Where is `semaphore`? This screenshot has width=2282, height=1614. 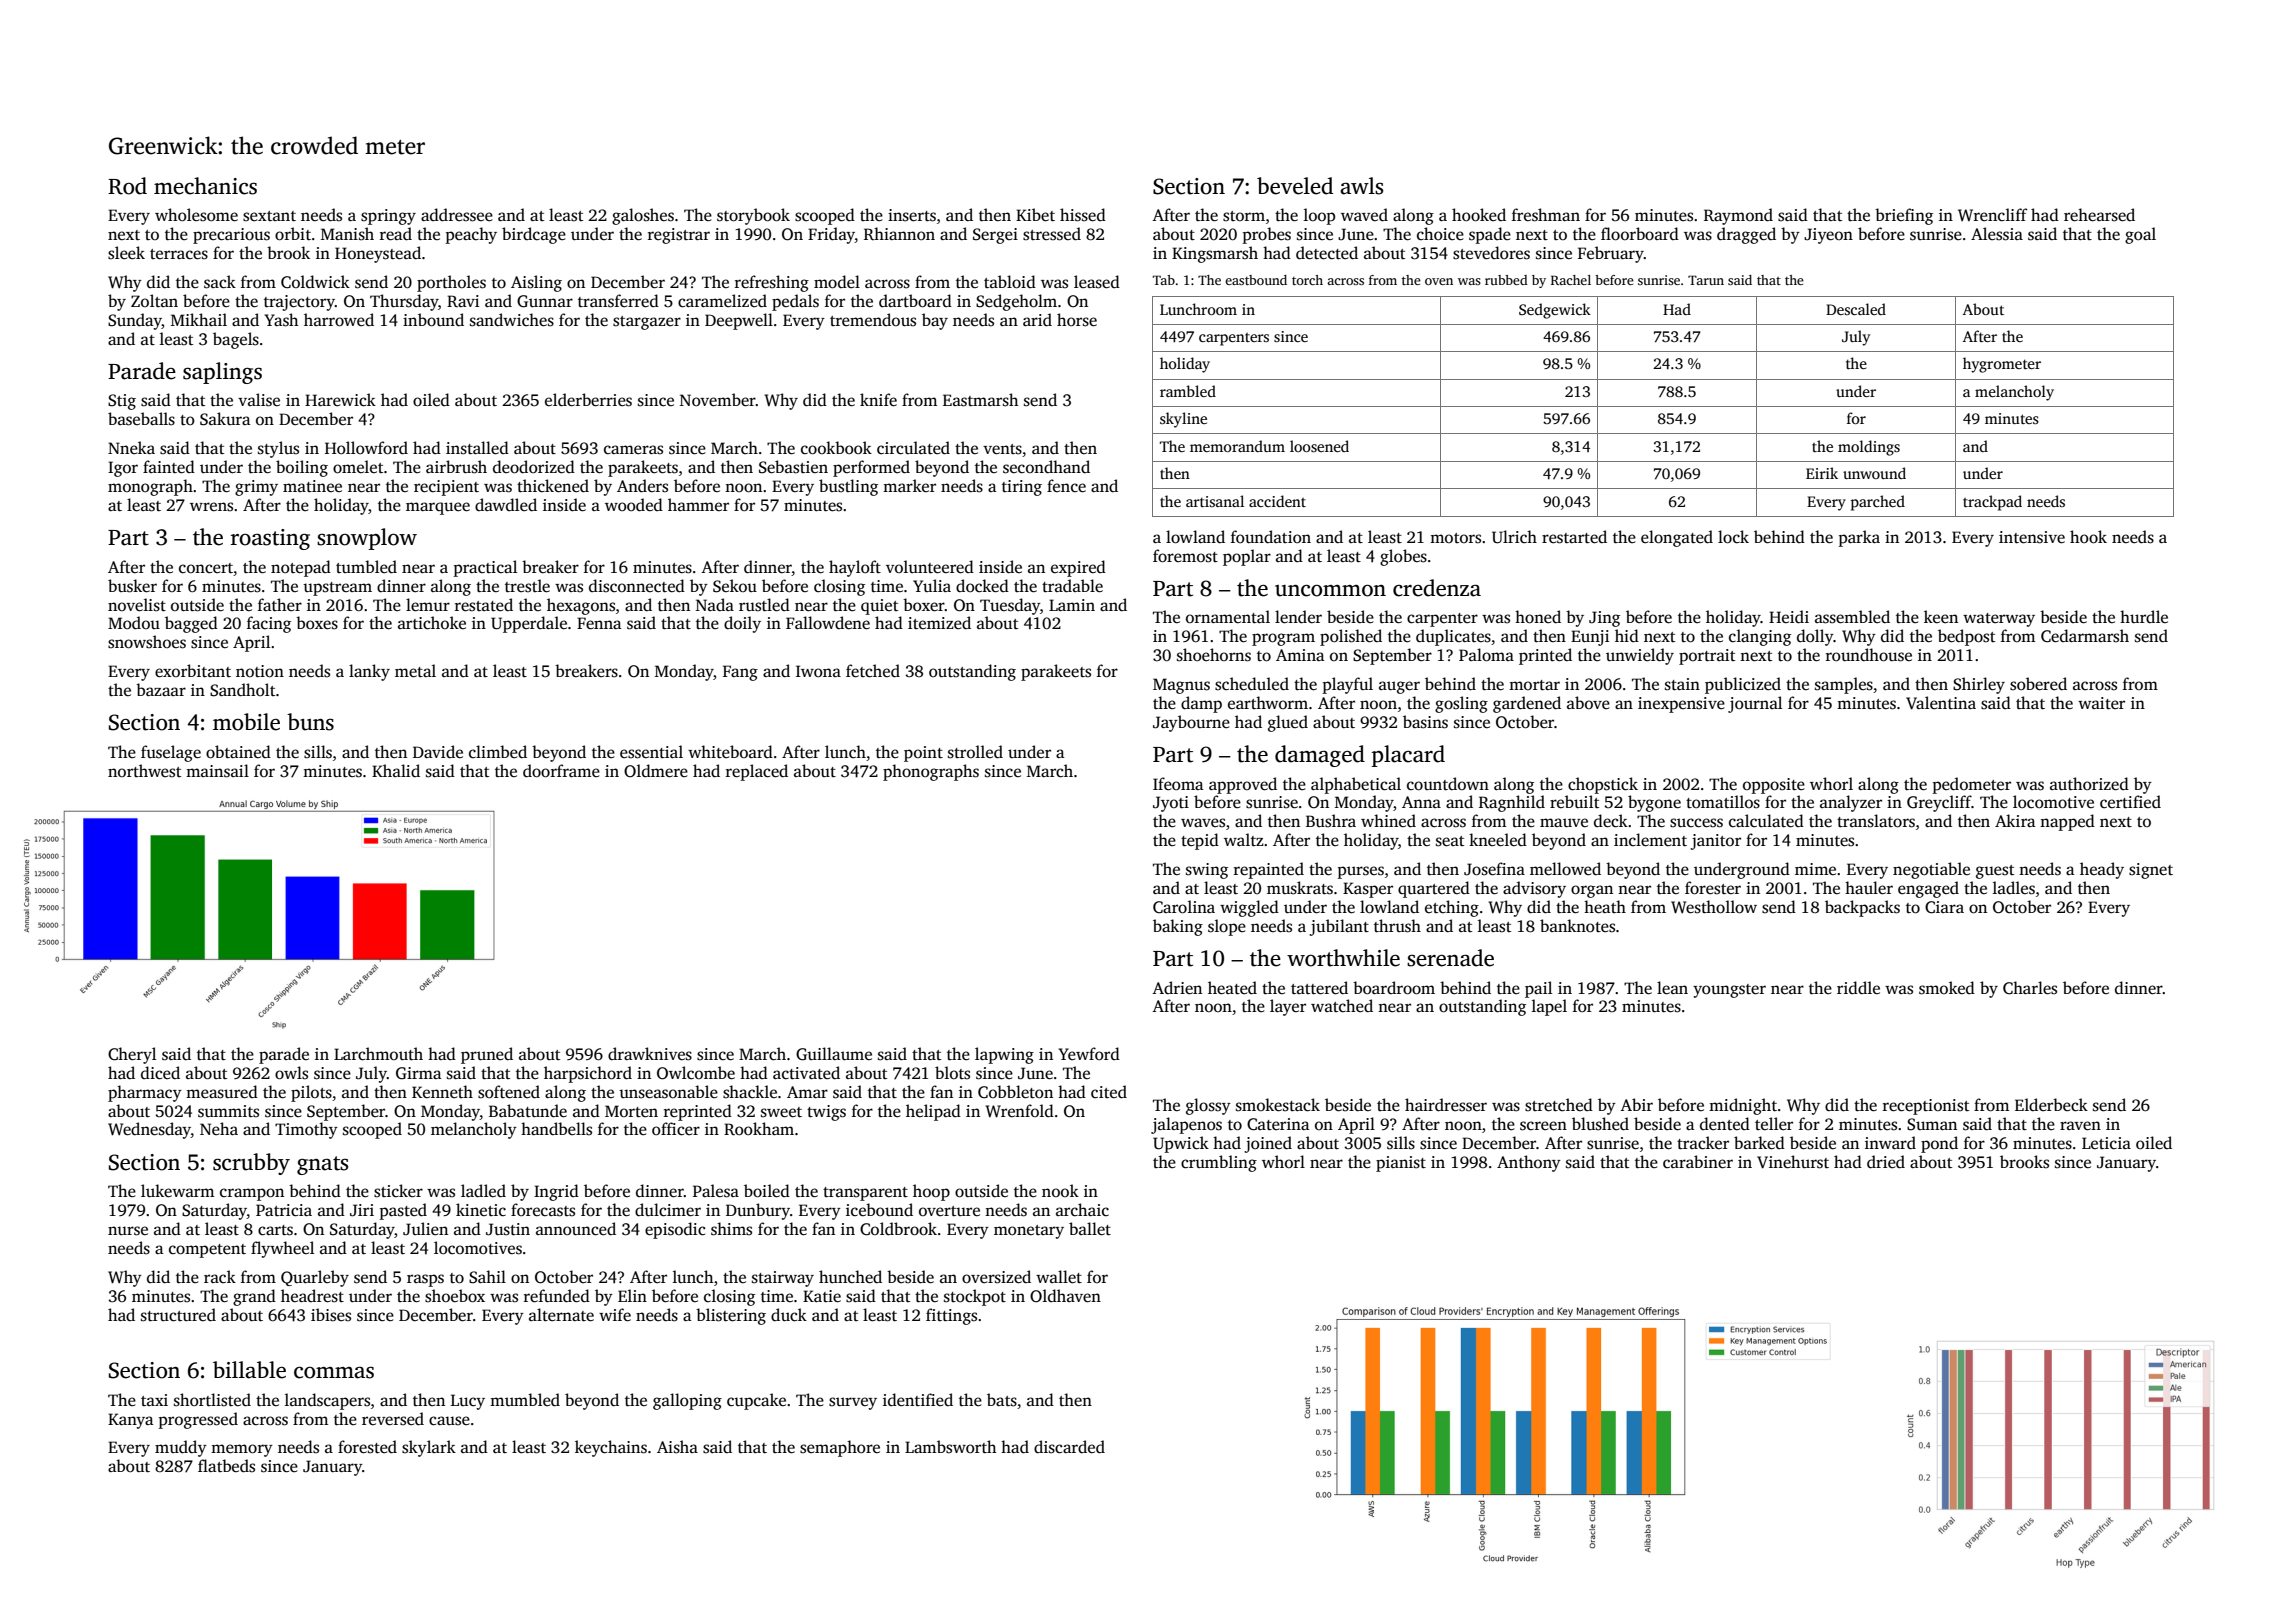 semaphore is located at coordinates (840, 1448).
